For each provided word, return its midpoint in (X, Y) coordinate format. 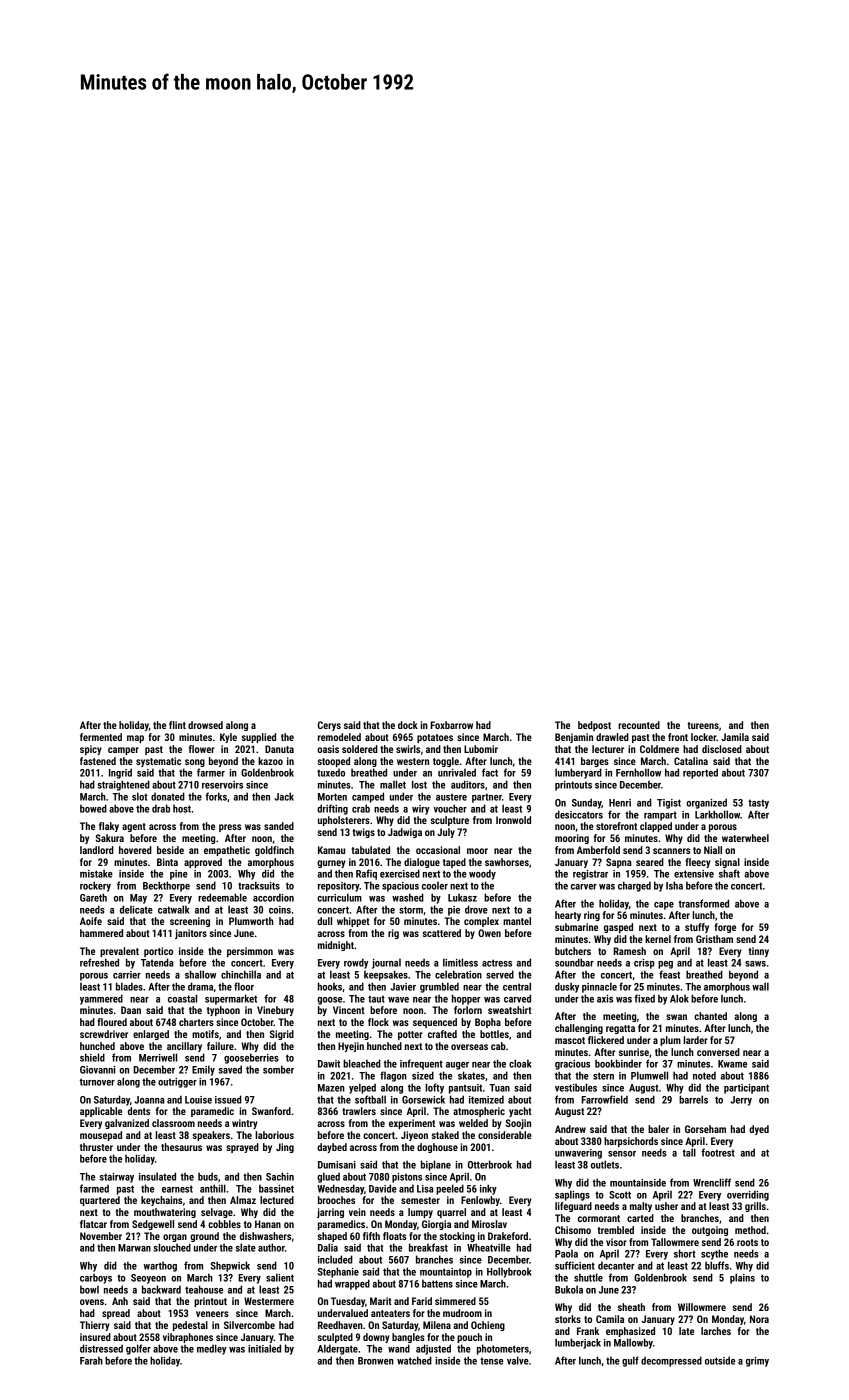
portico (158, 952)
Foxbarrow (451, 725)
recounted (639, 725)
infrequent (421, 1064)
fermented (101, 737)
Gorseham (705, 1129)
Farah (91, 1360)
